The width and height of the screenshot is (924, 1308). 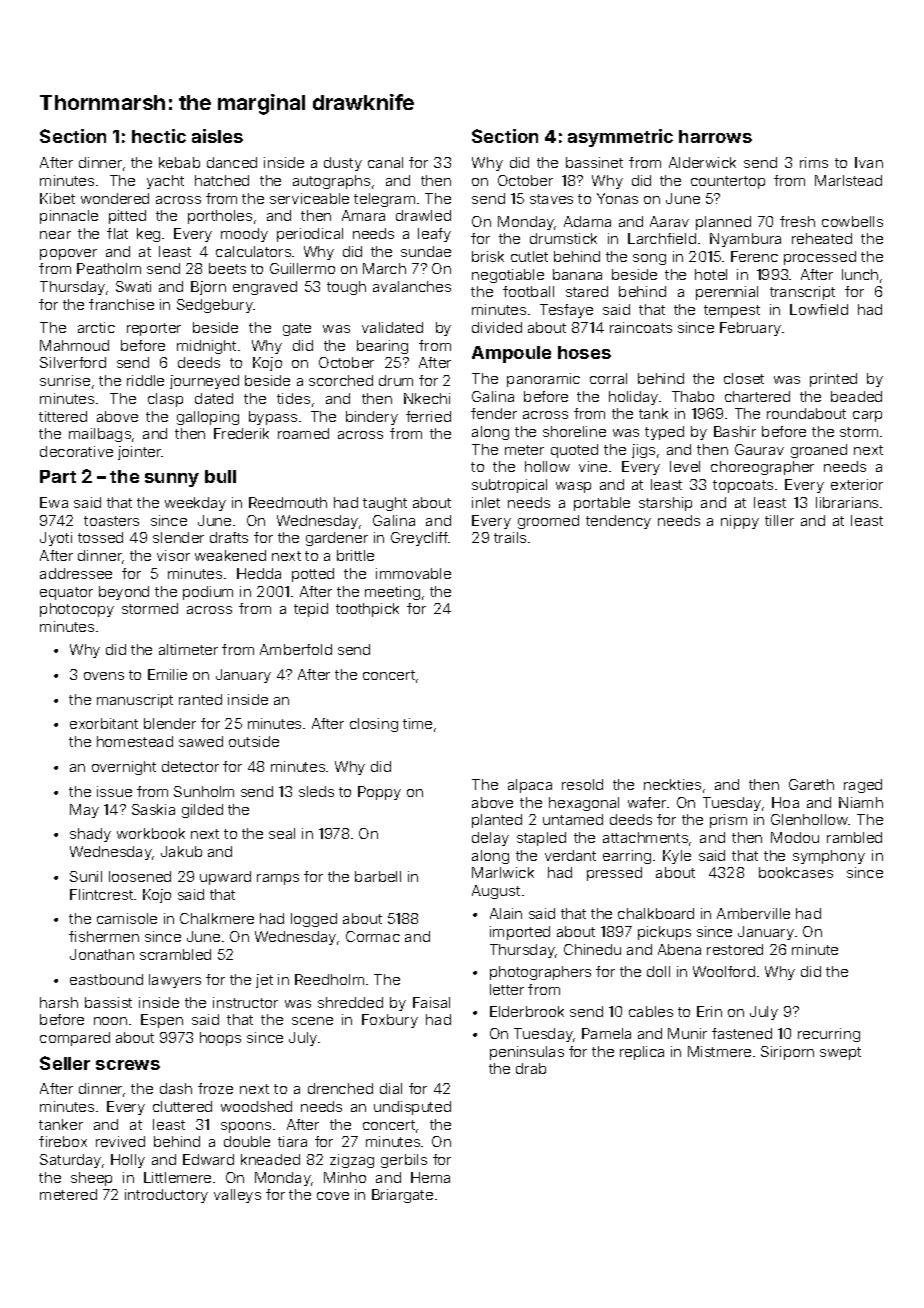 I want to click on periodical, so click(x=310, y=235).
